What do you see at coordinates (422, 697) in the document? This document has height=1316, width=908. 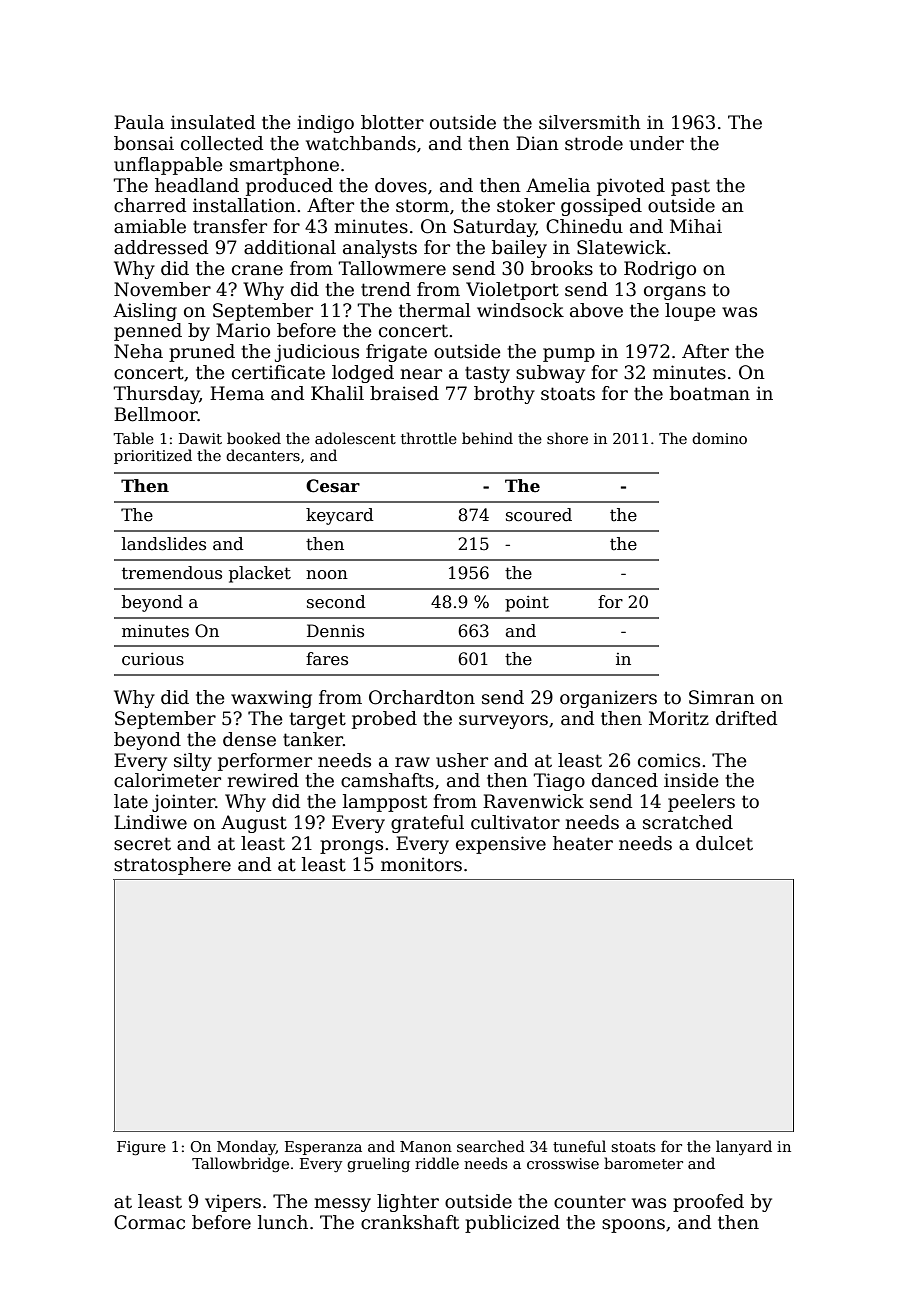 I see `Orchardton` at bounding box center [422, 697].
